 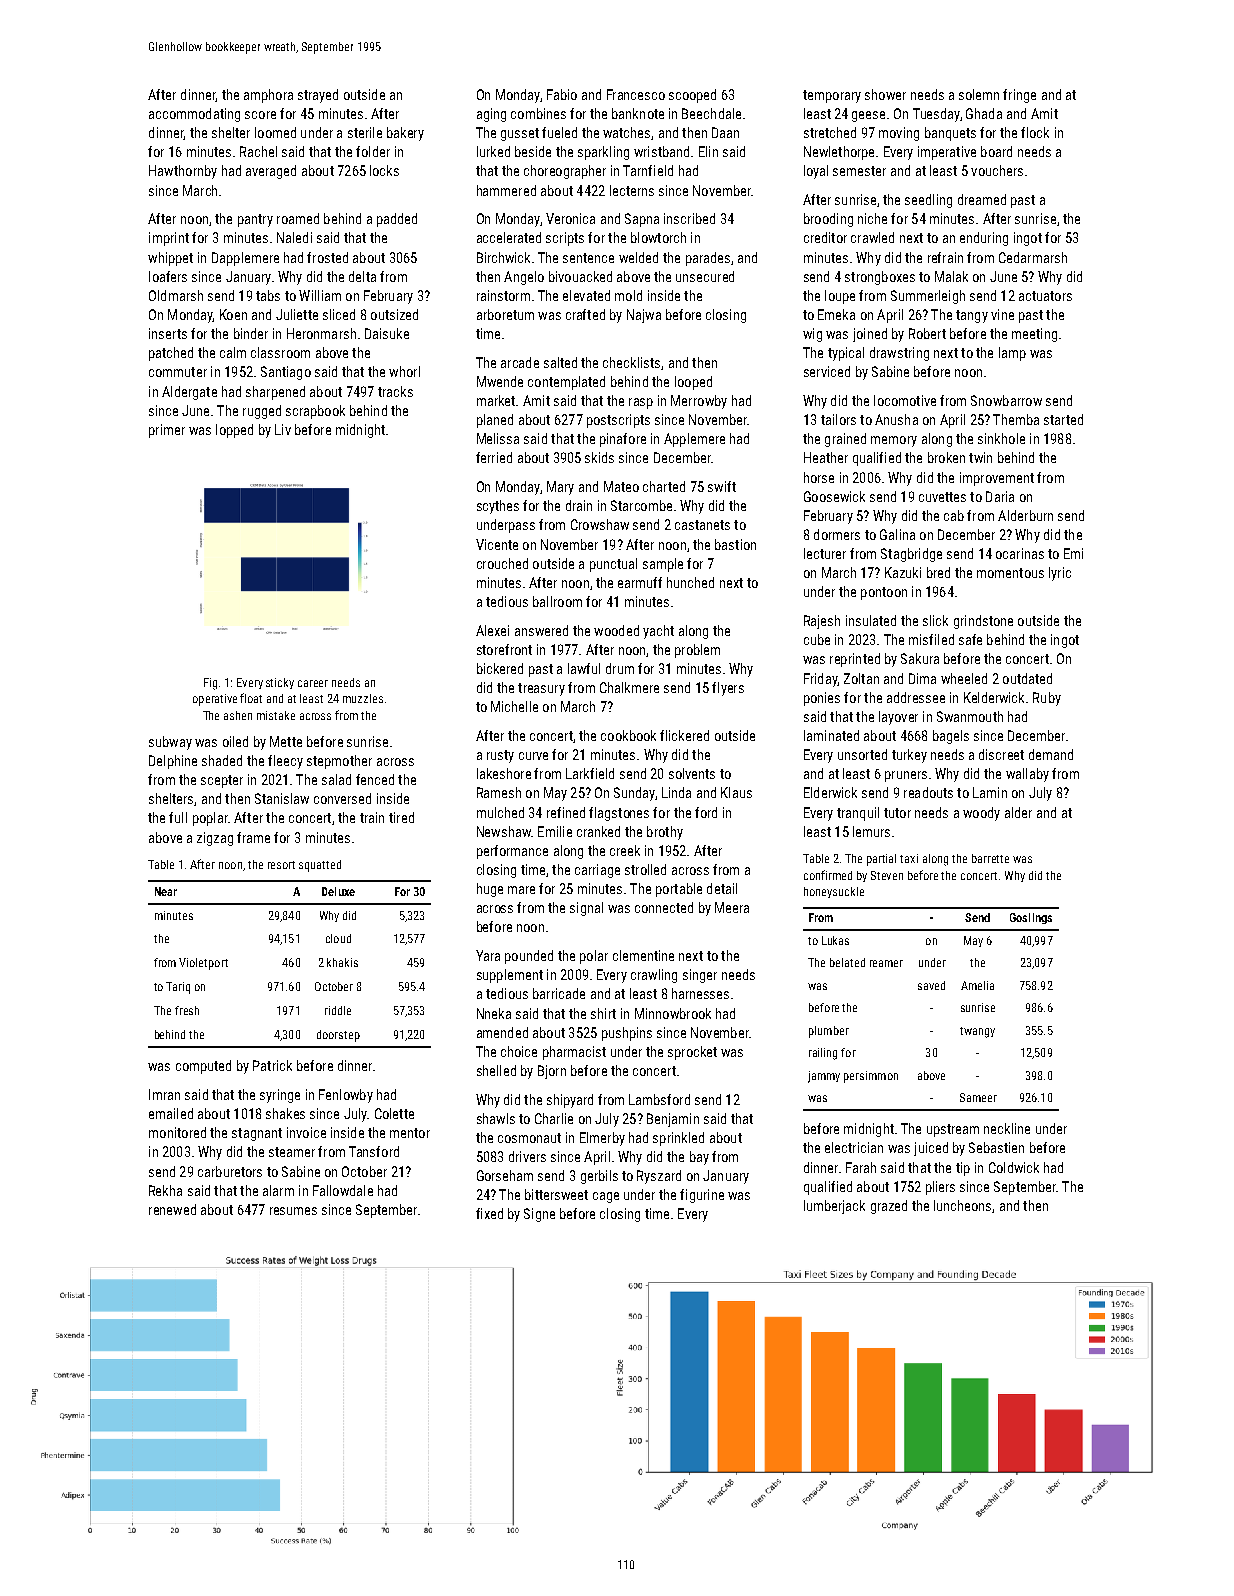 I want to click on amphora, so click(x=268, y=96).
